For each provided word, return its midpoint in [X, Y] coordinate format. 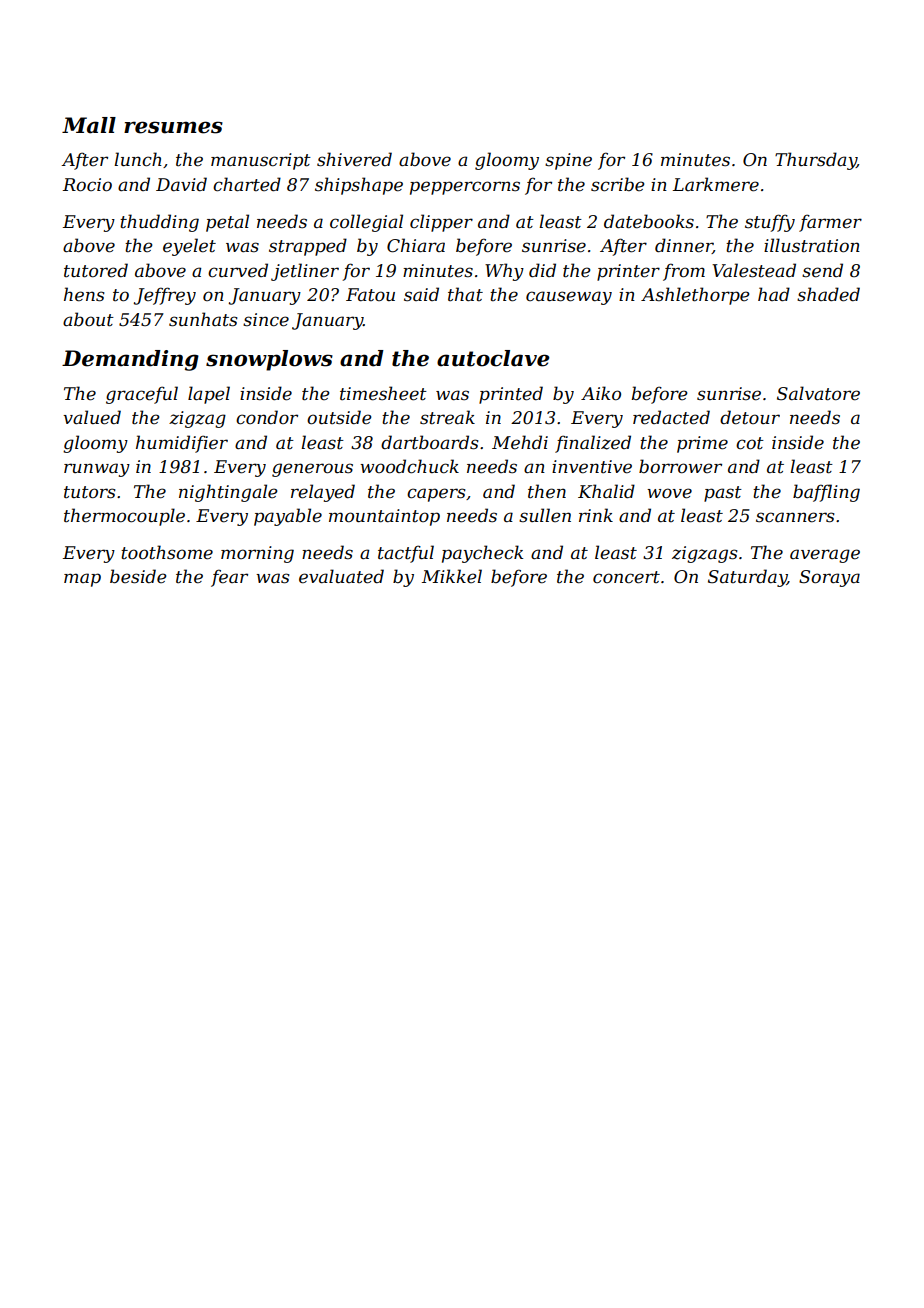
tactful [406, 554]
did [542, 270]
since [266, 320]
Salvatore [818, 393]
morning [257, 554]
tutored [96, 270]
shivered [354, 159]
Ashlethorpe [695, 296]
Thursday [816, 161]
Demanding [130, 360]
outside [339, 417]
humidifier [182, 444]
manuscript [261, 161]
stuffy [770, 223]
